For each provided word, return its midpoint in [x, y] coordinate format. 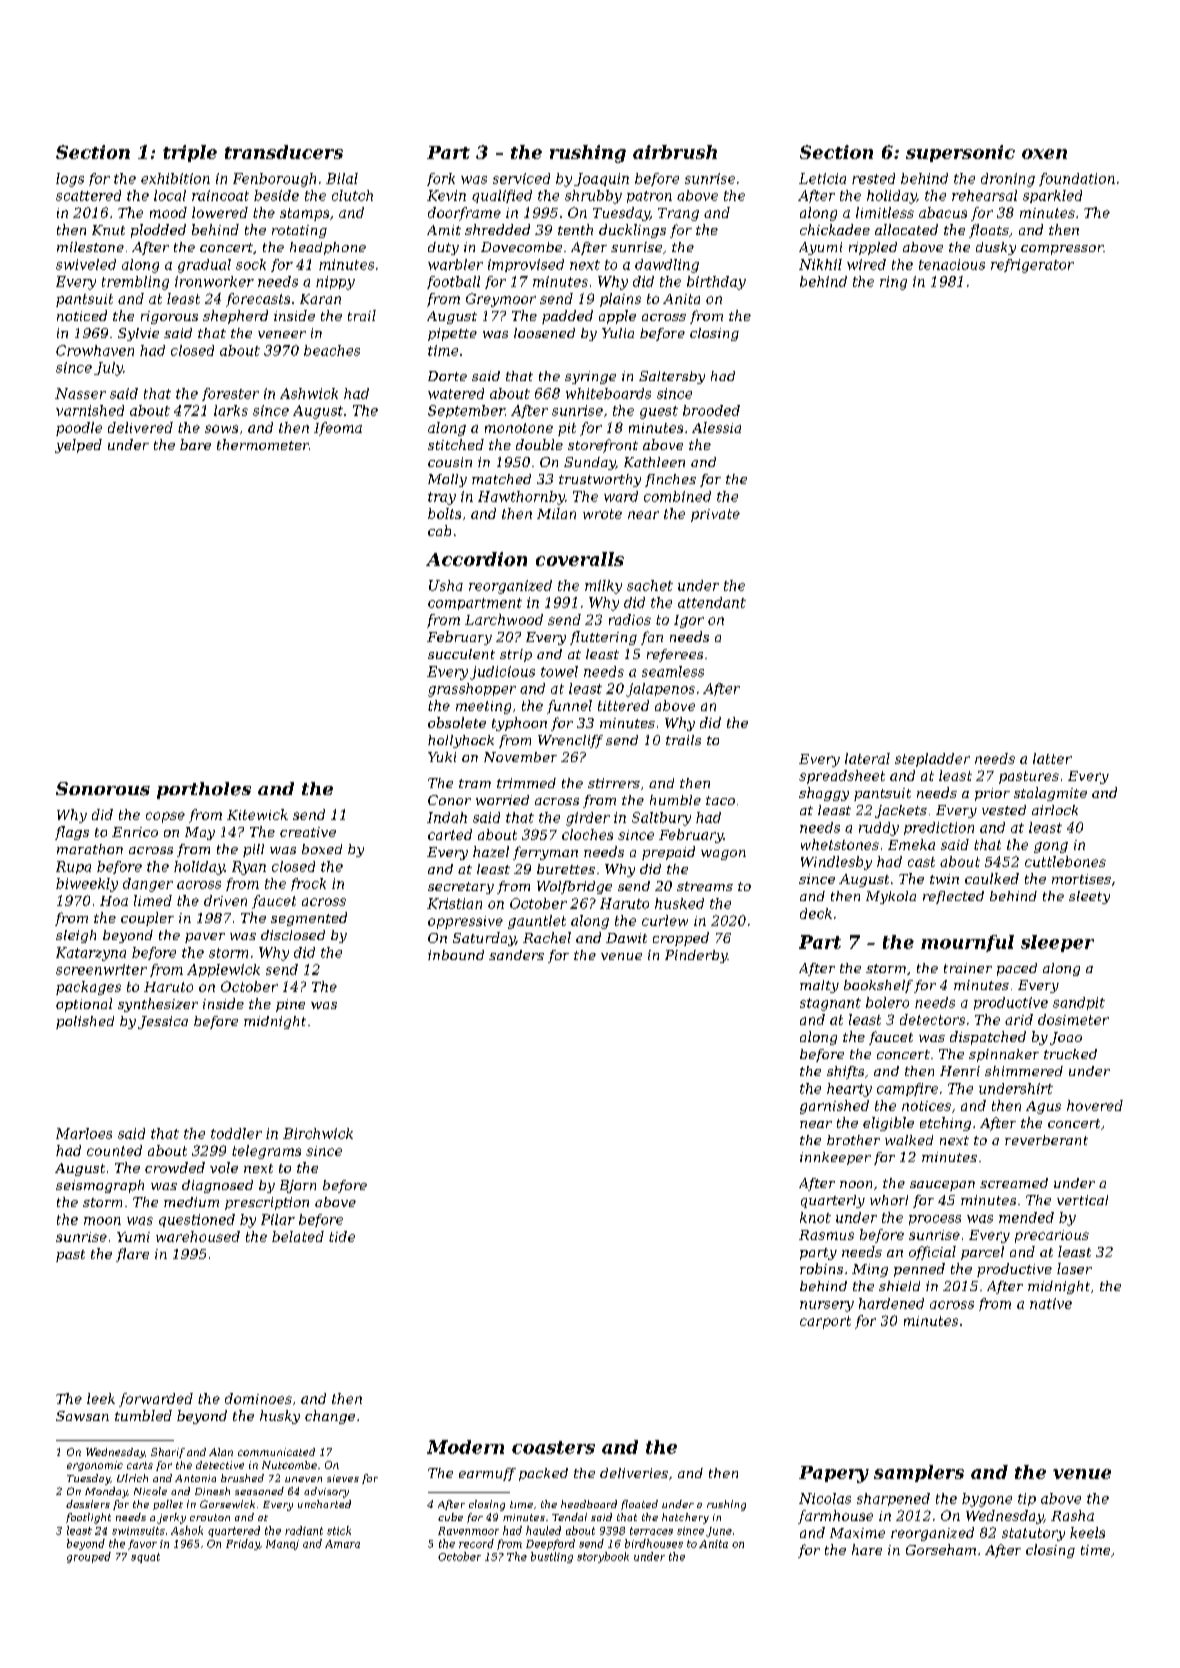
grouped [89, 1557]
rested [873, 178]
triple [190, 153]
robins [821, 1268]
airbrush [675, 152]
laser [1074, 1268]
